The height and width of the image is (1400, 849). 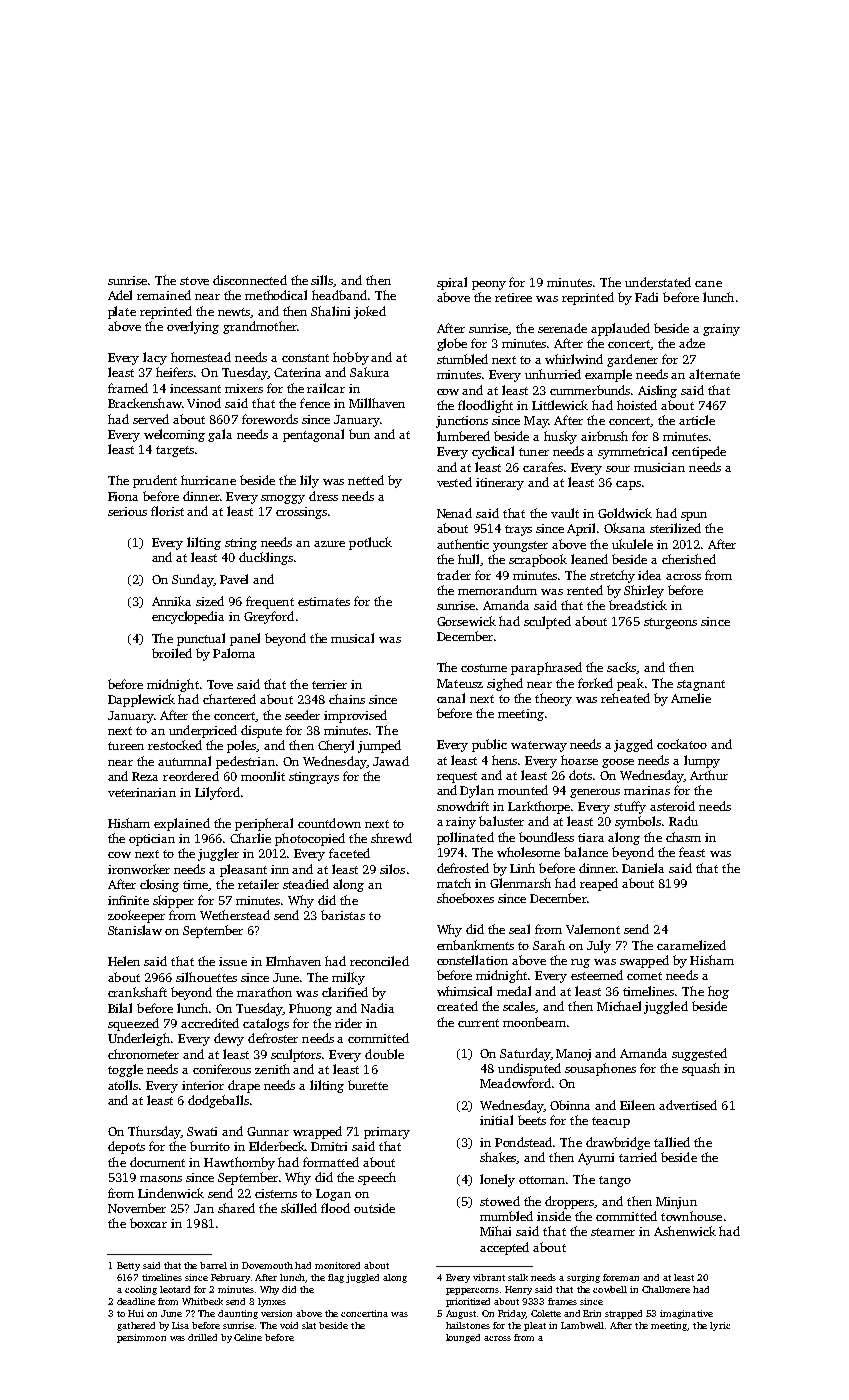 I want to click on stuffy, so click(x=630, y=807).
